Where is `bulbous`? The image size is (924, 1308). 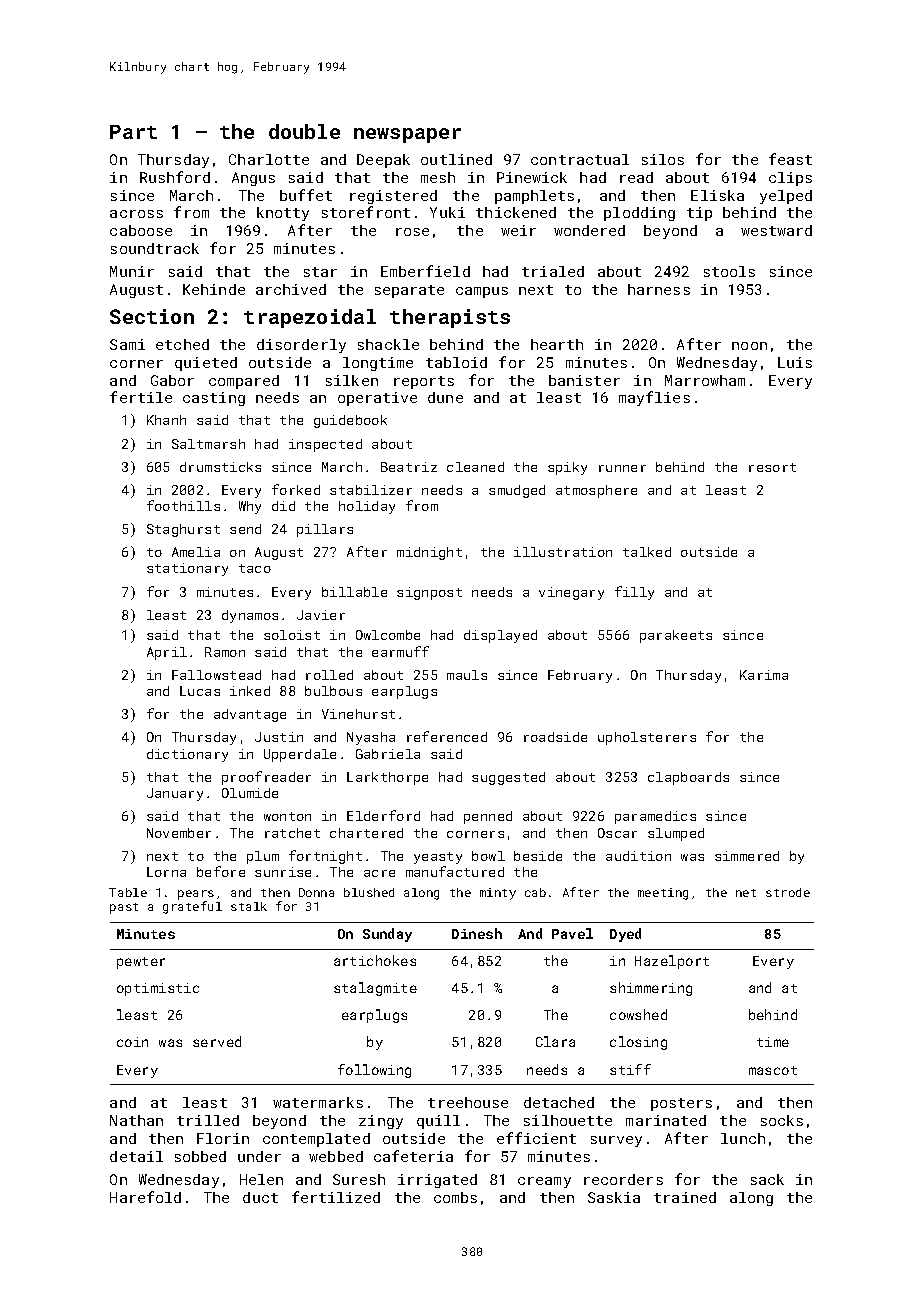
bulbous is located at coordinates (333, 691).
